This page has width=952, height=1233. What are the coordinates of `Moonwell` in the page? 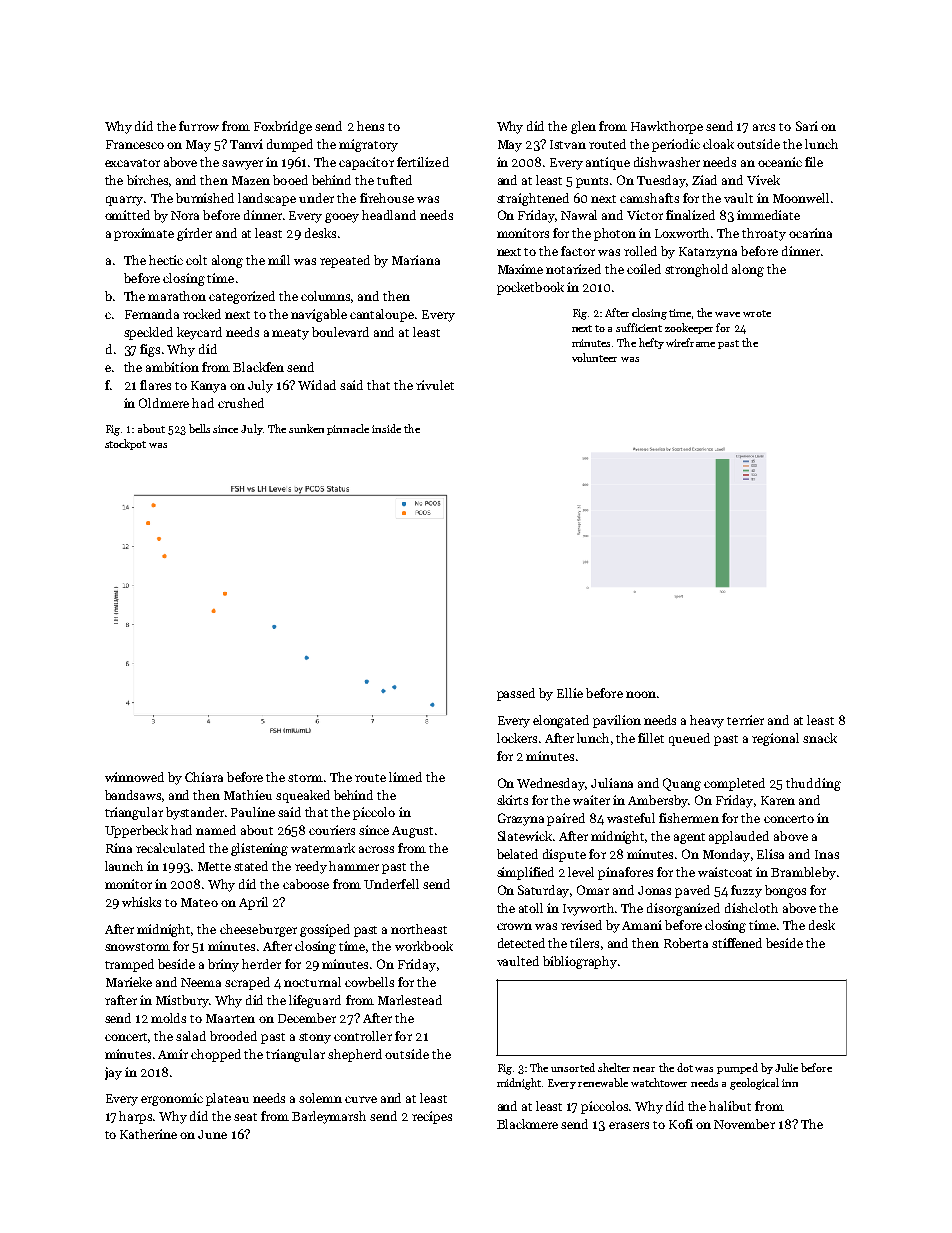 It's located at (801, 198).
